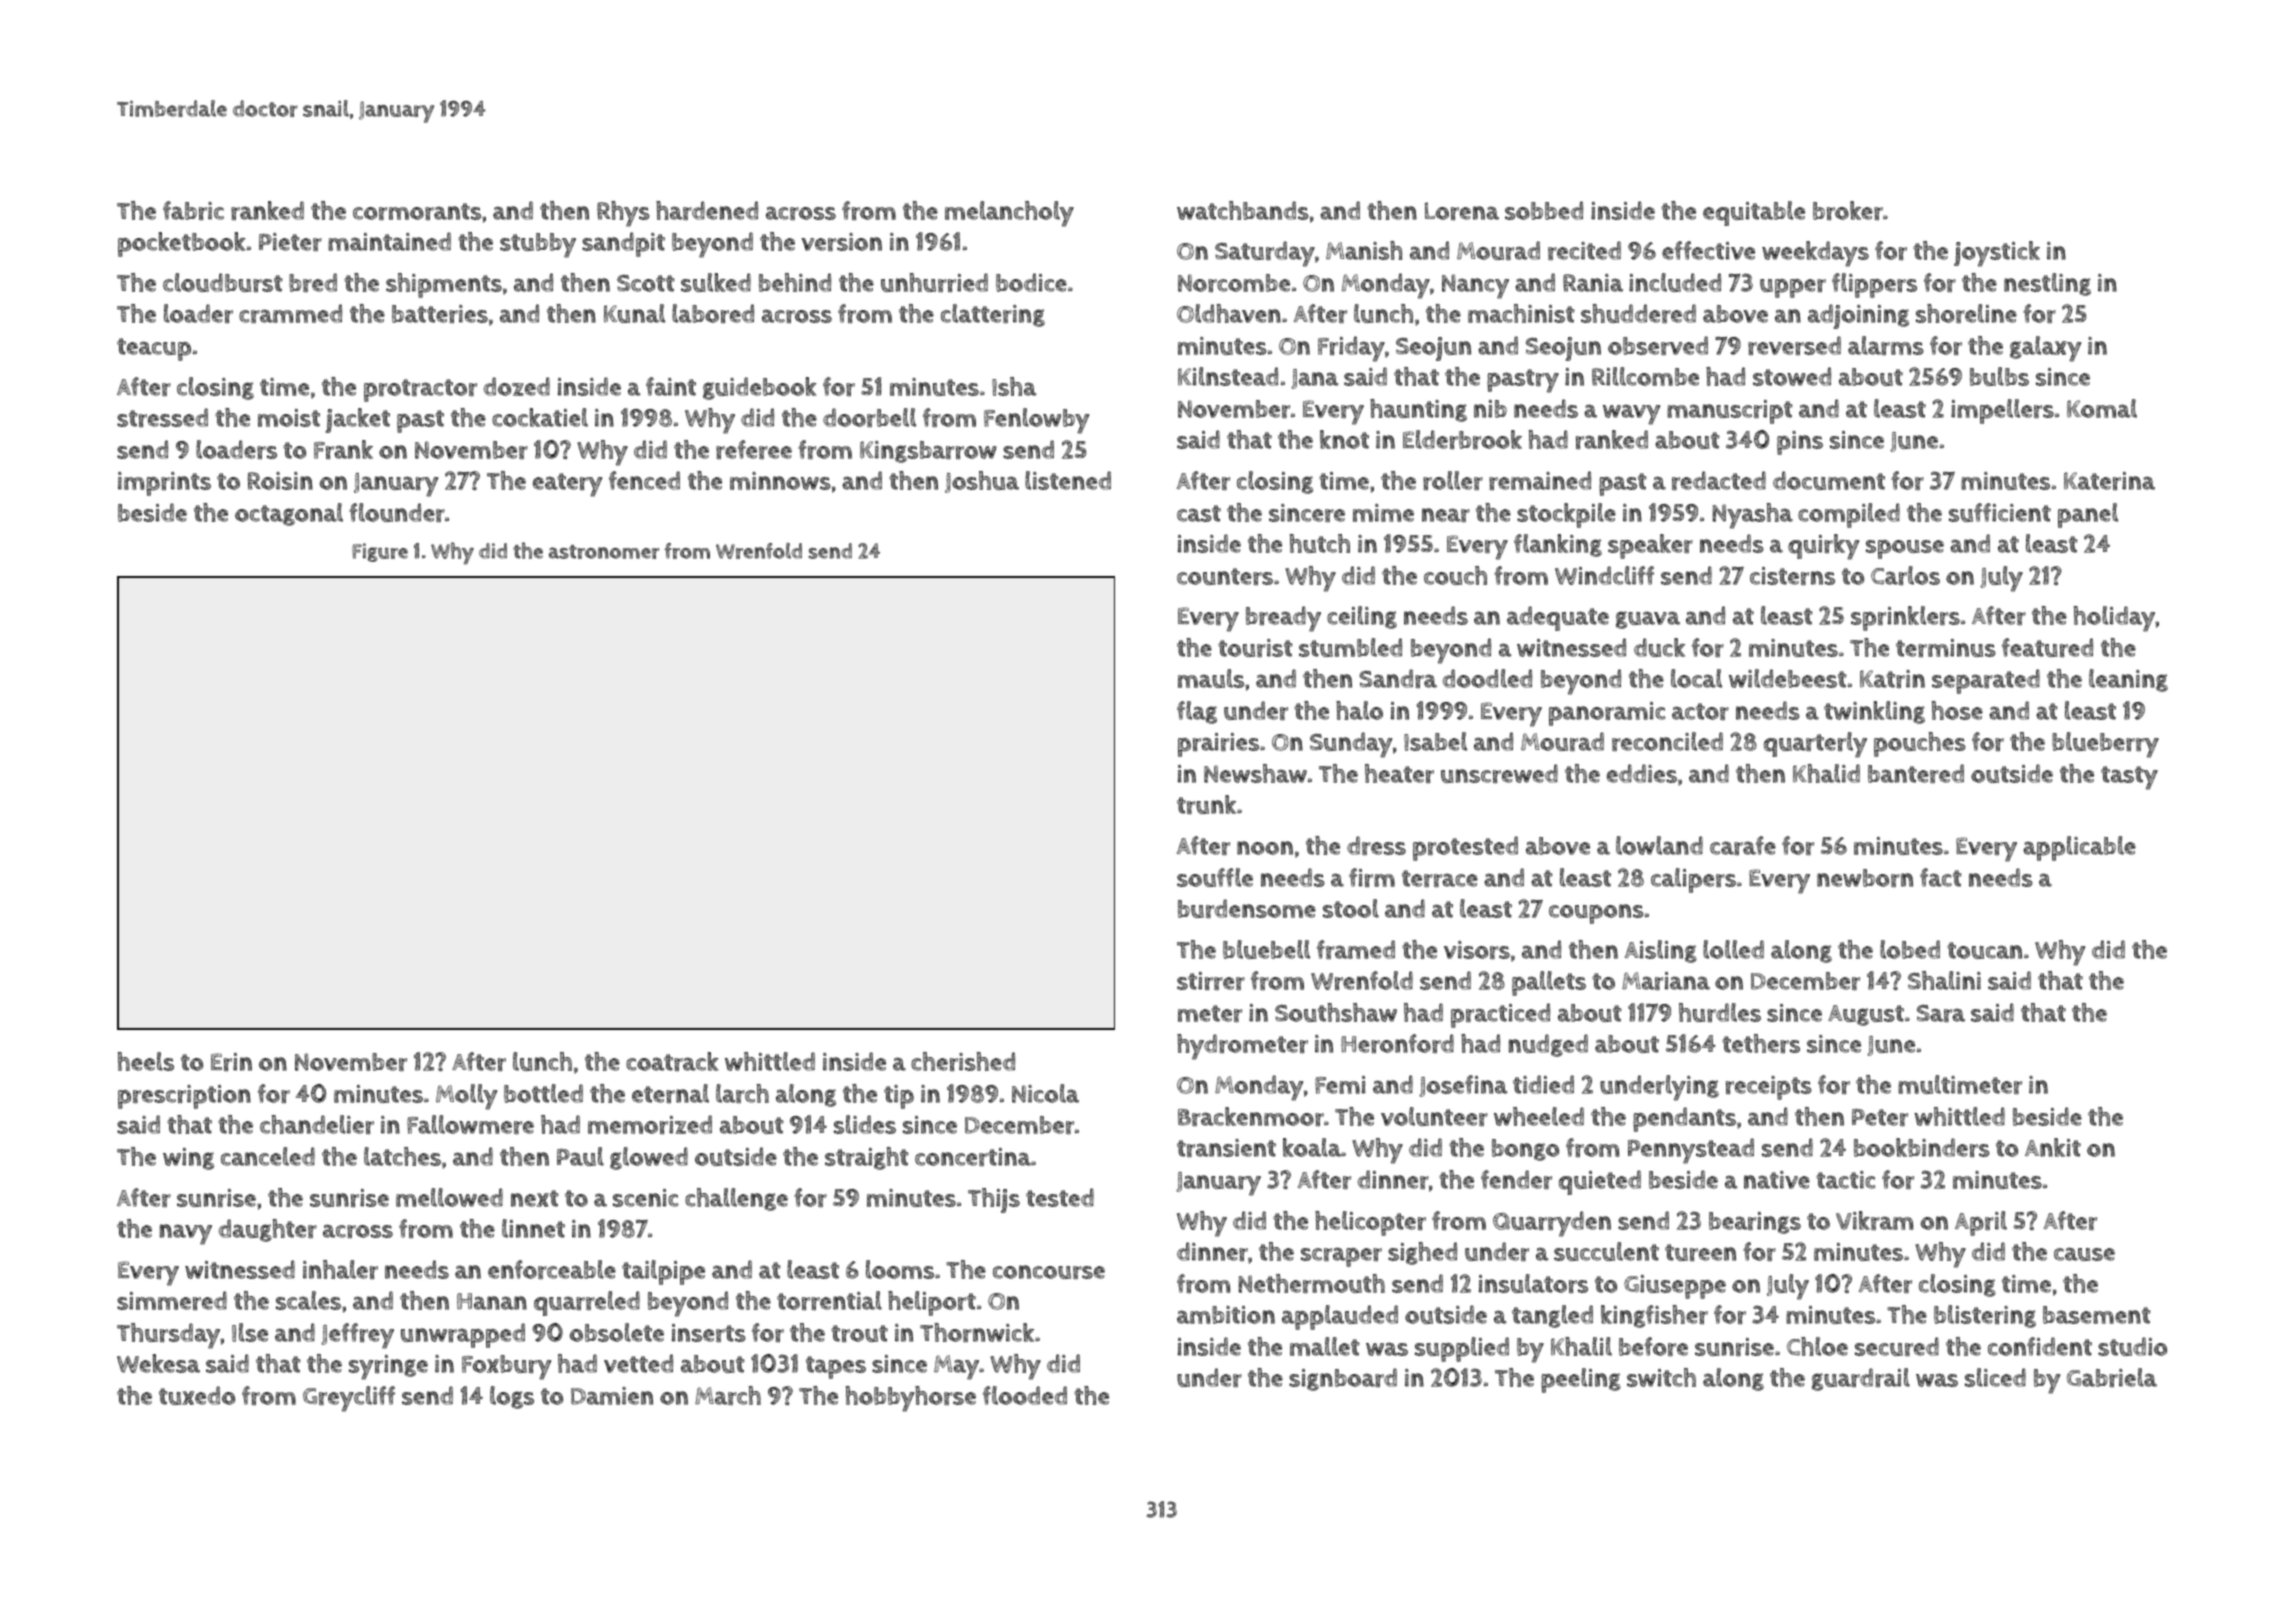 This screenshot has height=1620, width=2292. Describe the element at coordinates (146, 1061) in the screenshot. I see `heels` at that location.
